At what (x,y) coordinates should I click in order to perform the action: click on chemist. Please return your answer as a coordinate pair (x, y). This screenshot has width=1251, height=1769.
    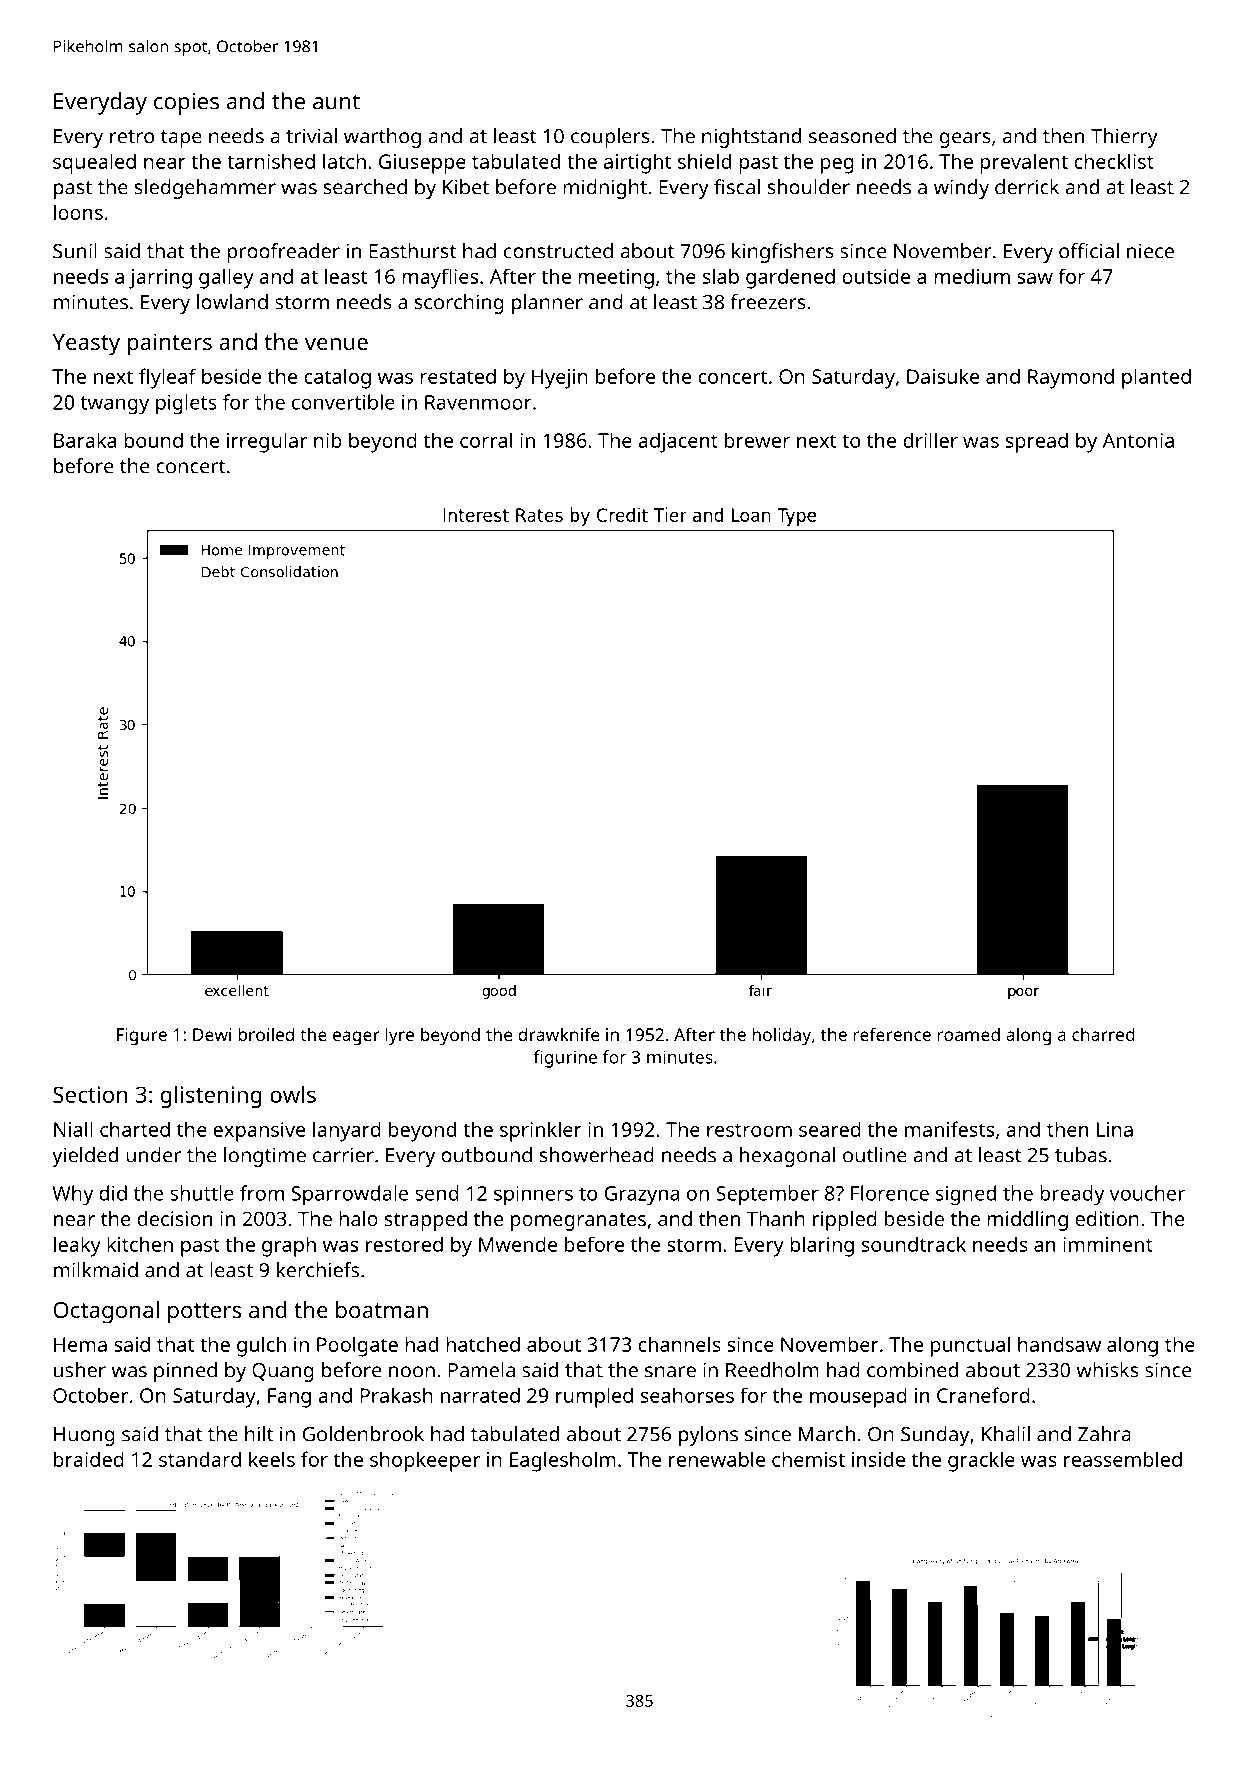
    Looking at the image, I should click on (808, 1459).
